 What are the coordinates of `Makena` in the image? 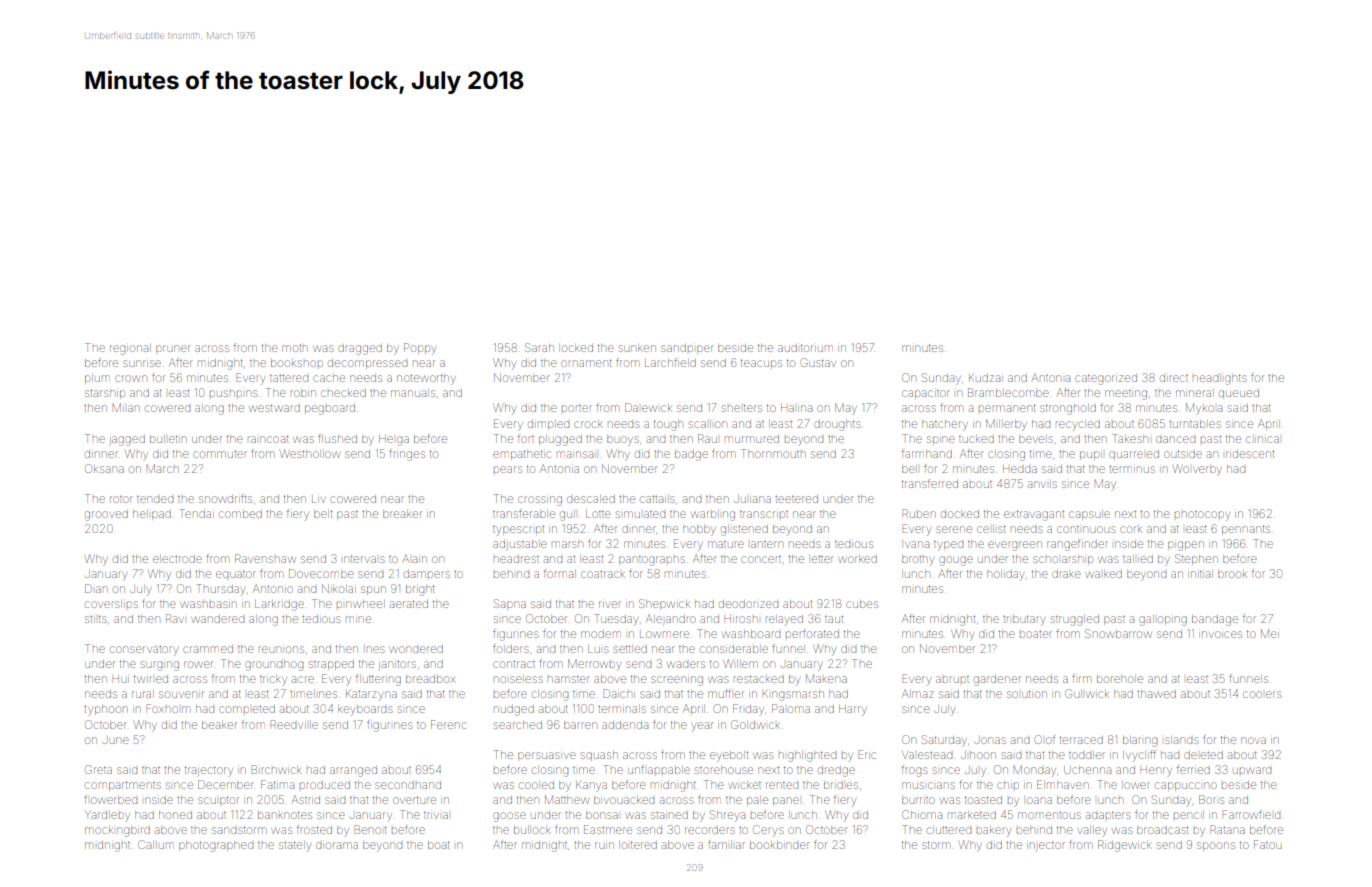 It's located at (826, 678).
